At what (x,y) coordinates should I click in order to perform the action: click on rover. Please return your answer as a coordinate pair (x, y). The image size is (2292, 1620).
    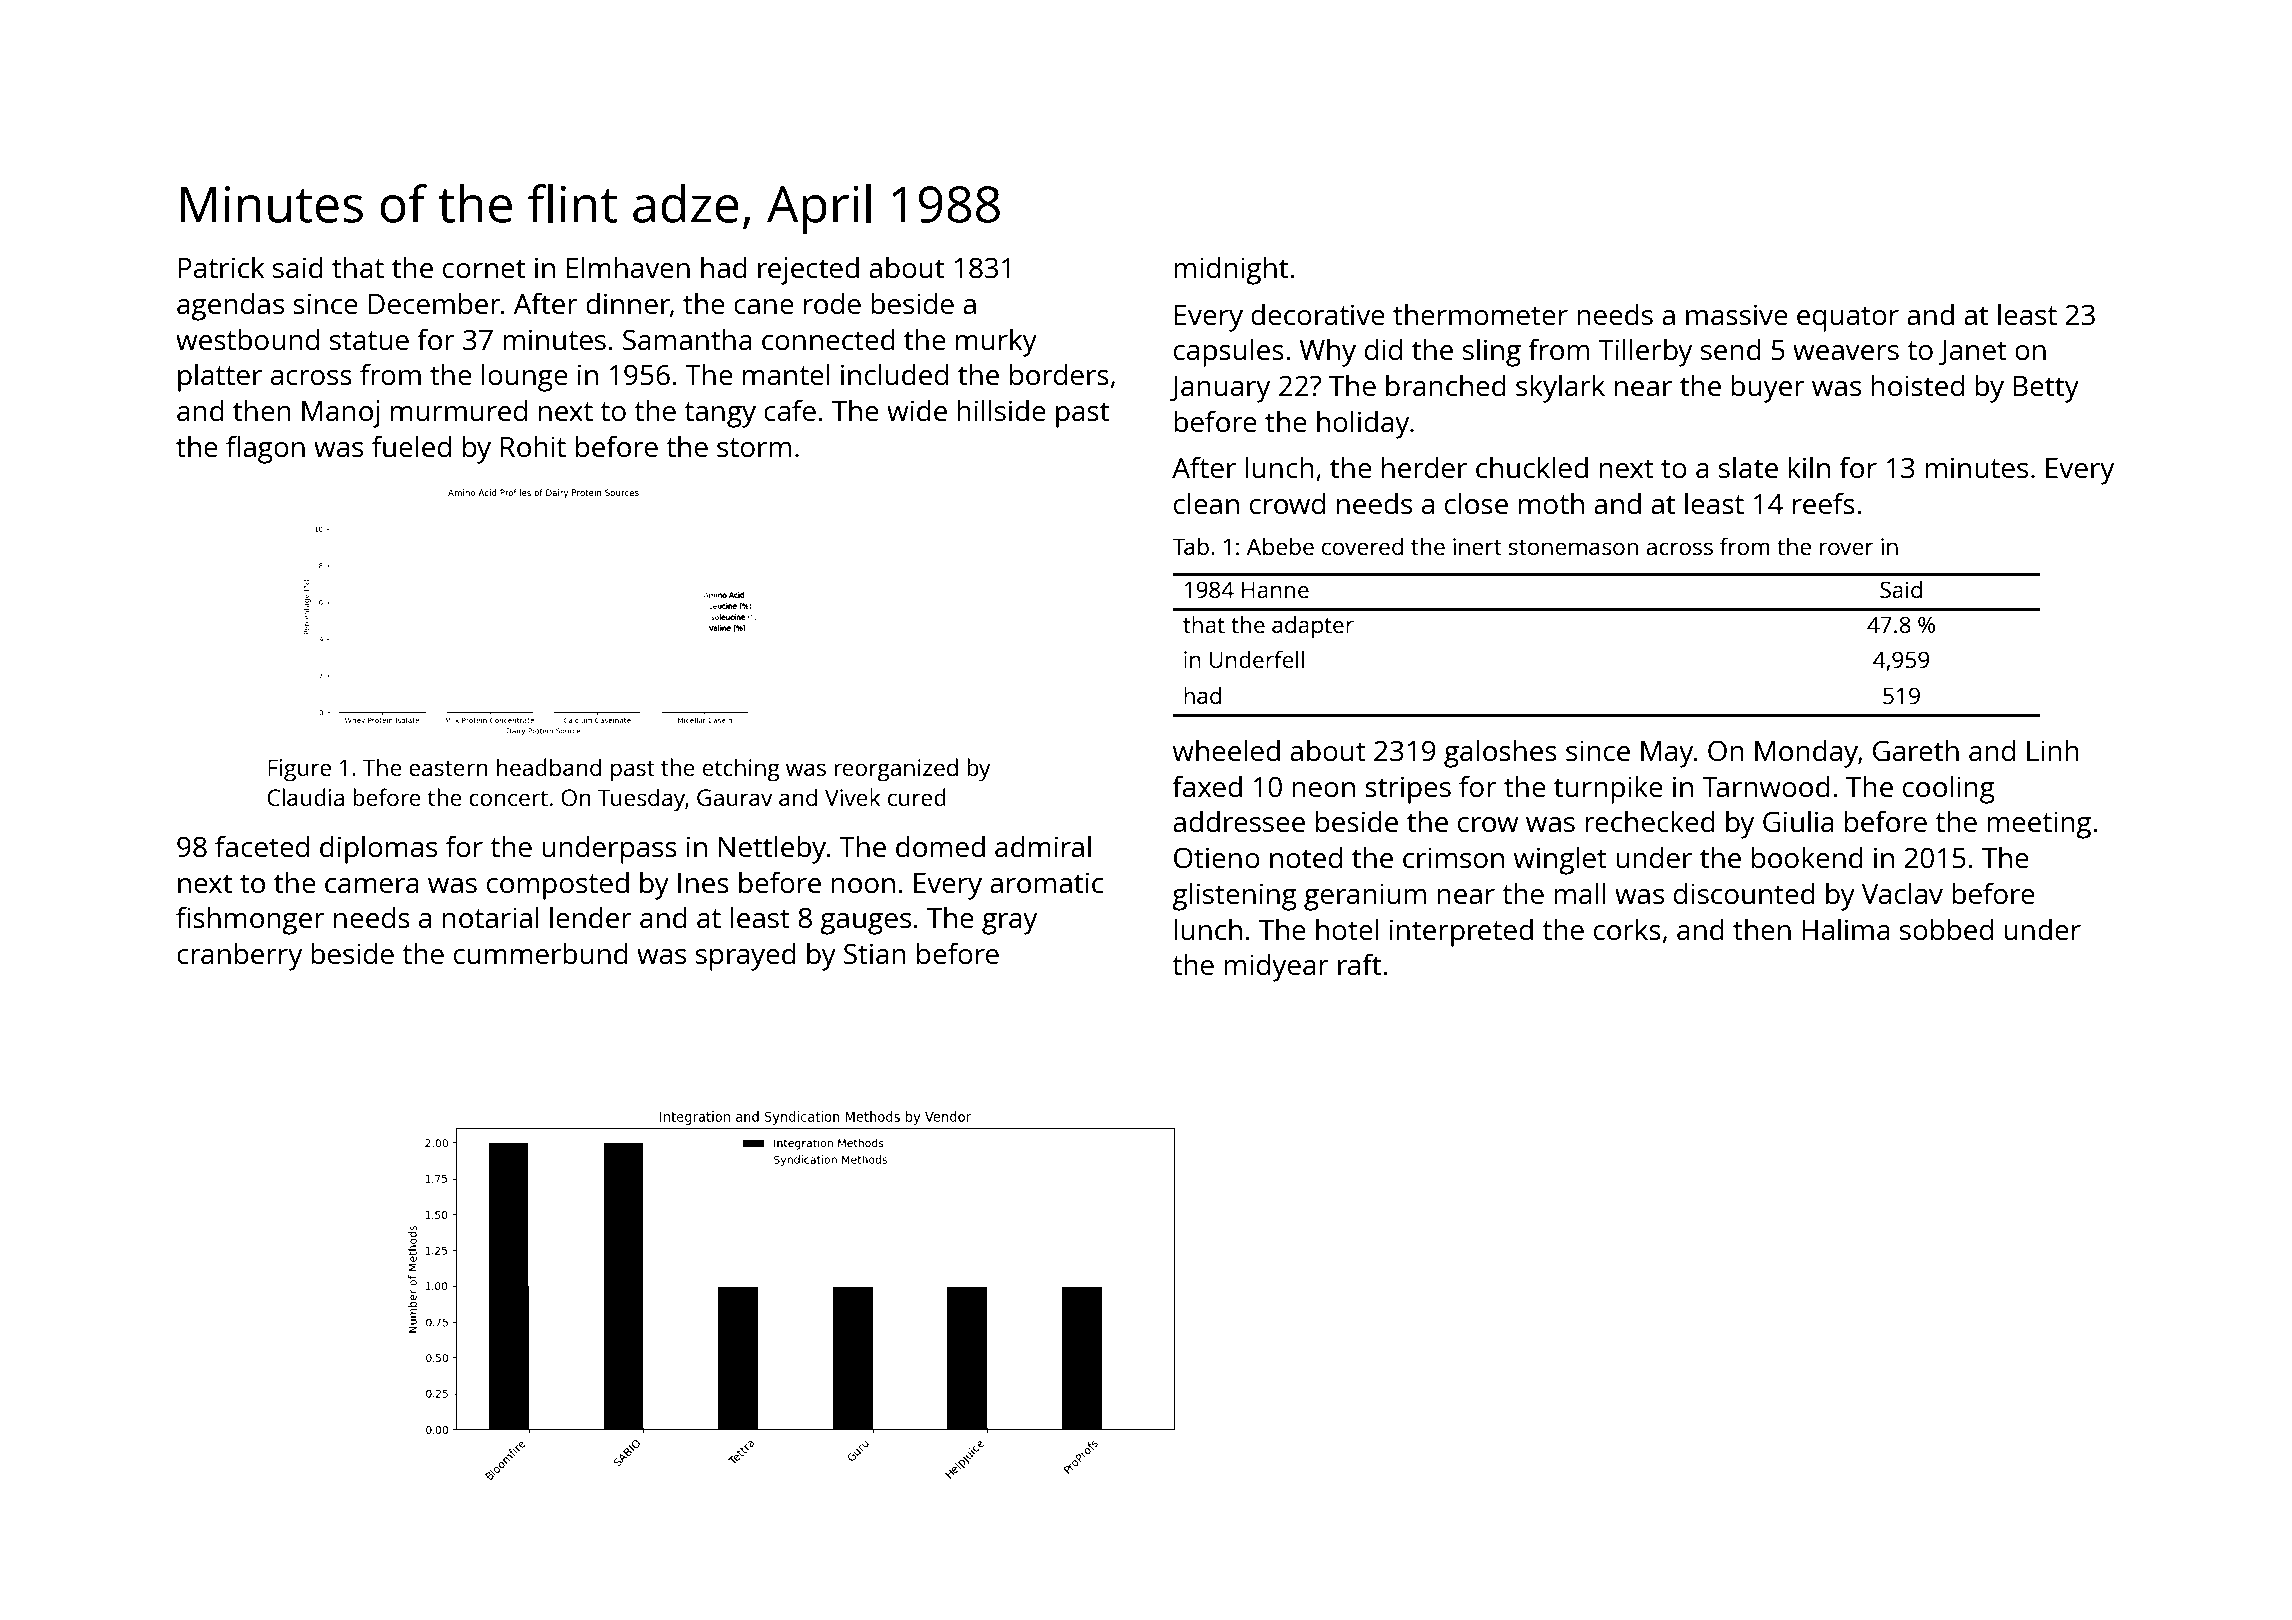
    Looking at the image, I should click on (1847, 548).
